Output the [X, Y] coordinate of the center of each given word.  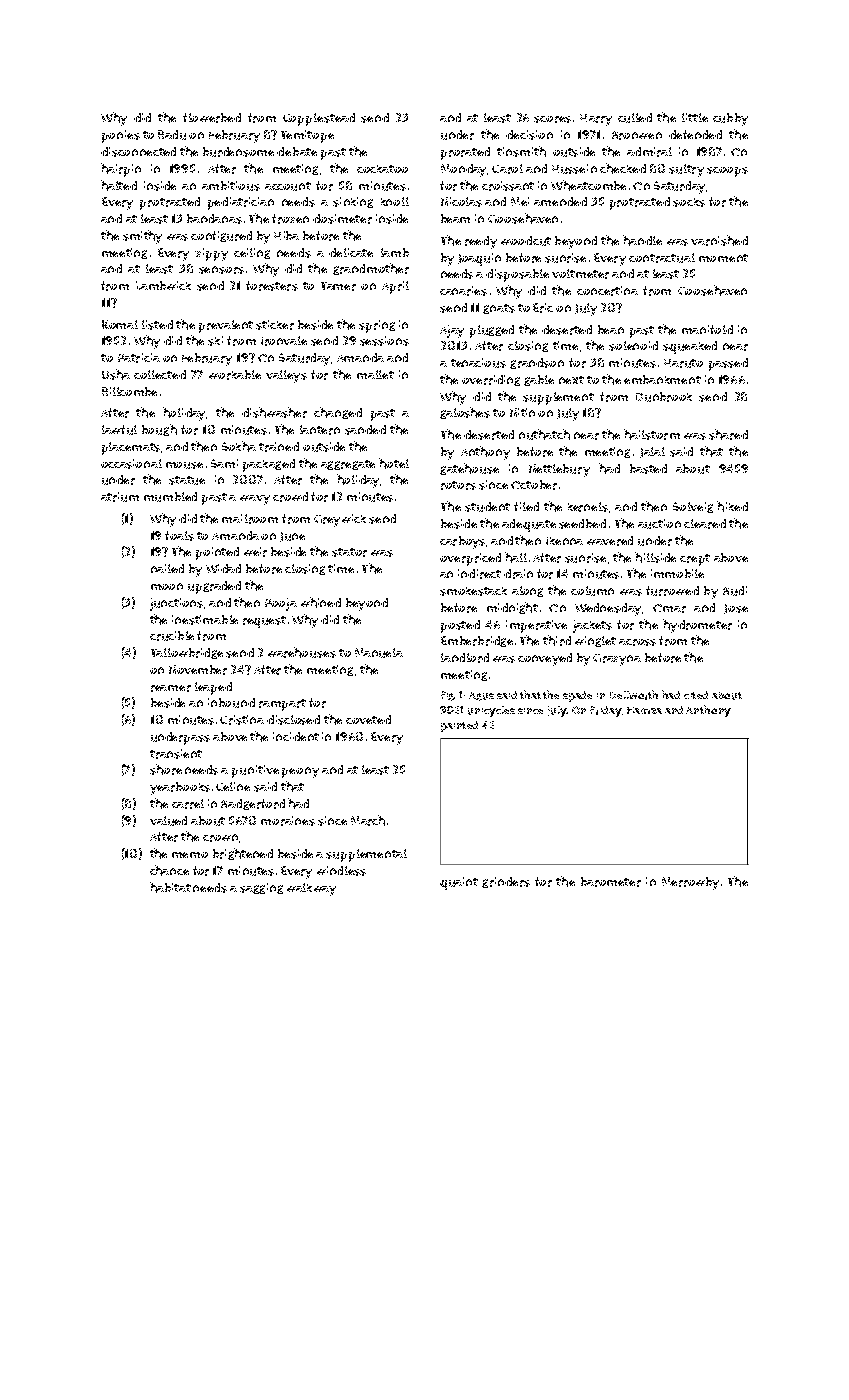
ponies [121, 136]
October [534, 485]
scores [552, 119]
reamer [171, 688]
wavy [255, 500]
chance [169, 870]
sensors [221, 270]
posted [460, 626]
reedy [481, 242]
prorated [465, 153]
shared [728, 434]
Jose [736, 609]
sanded [365, 430]
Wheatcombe [588, 185]
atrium [120, 497]
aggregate [348, 465]
